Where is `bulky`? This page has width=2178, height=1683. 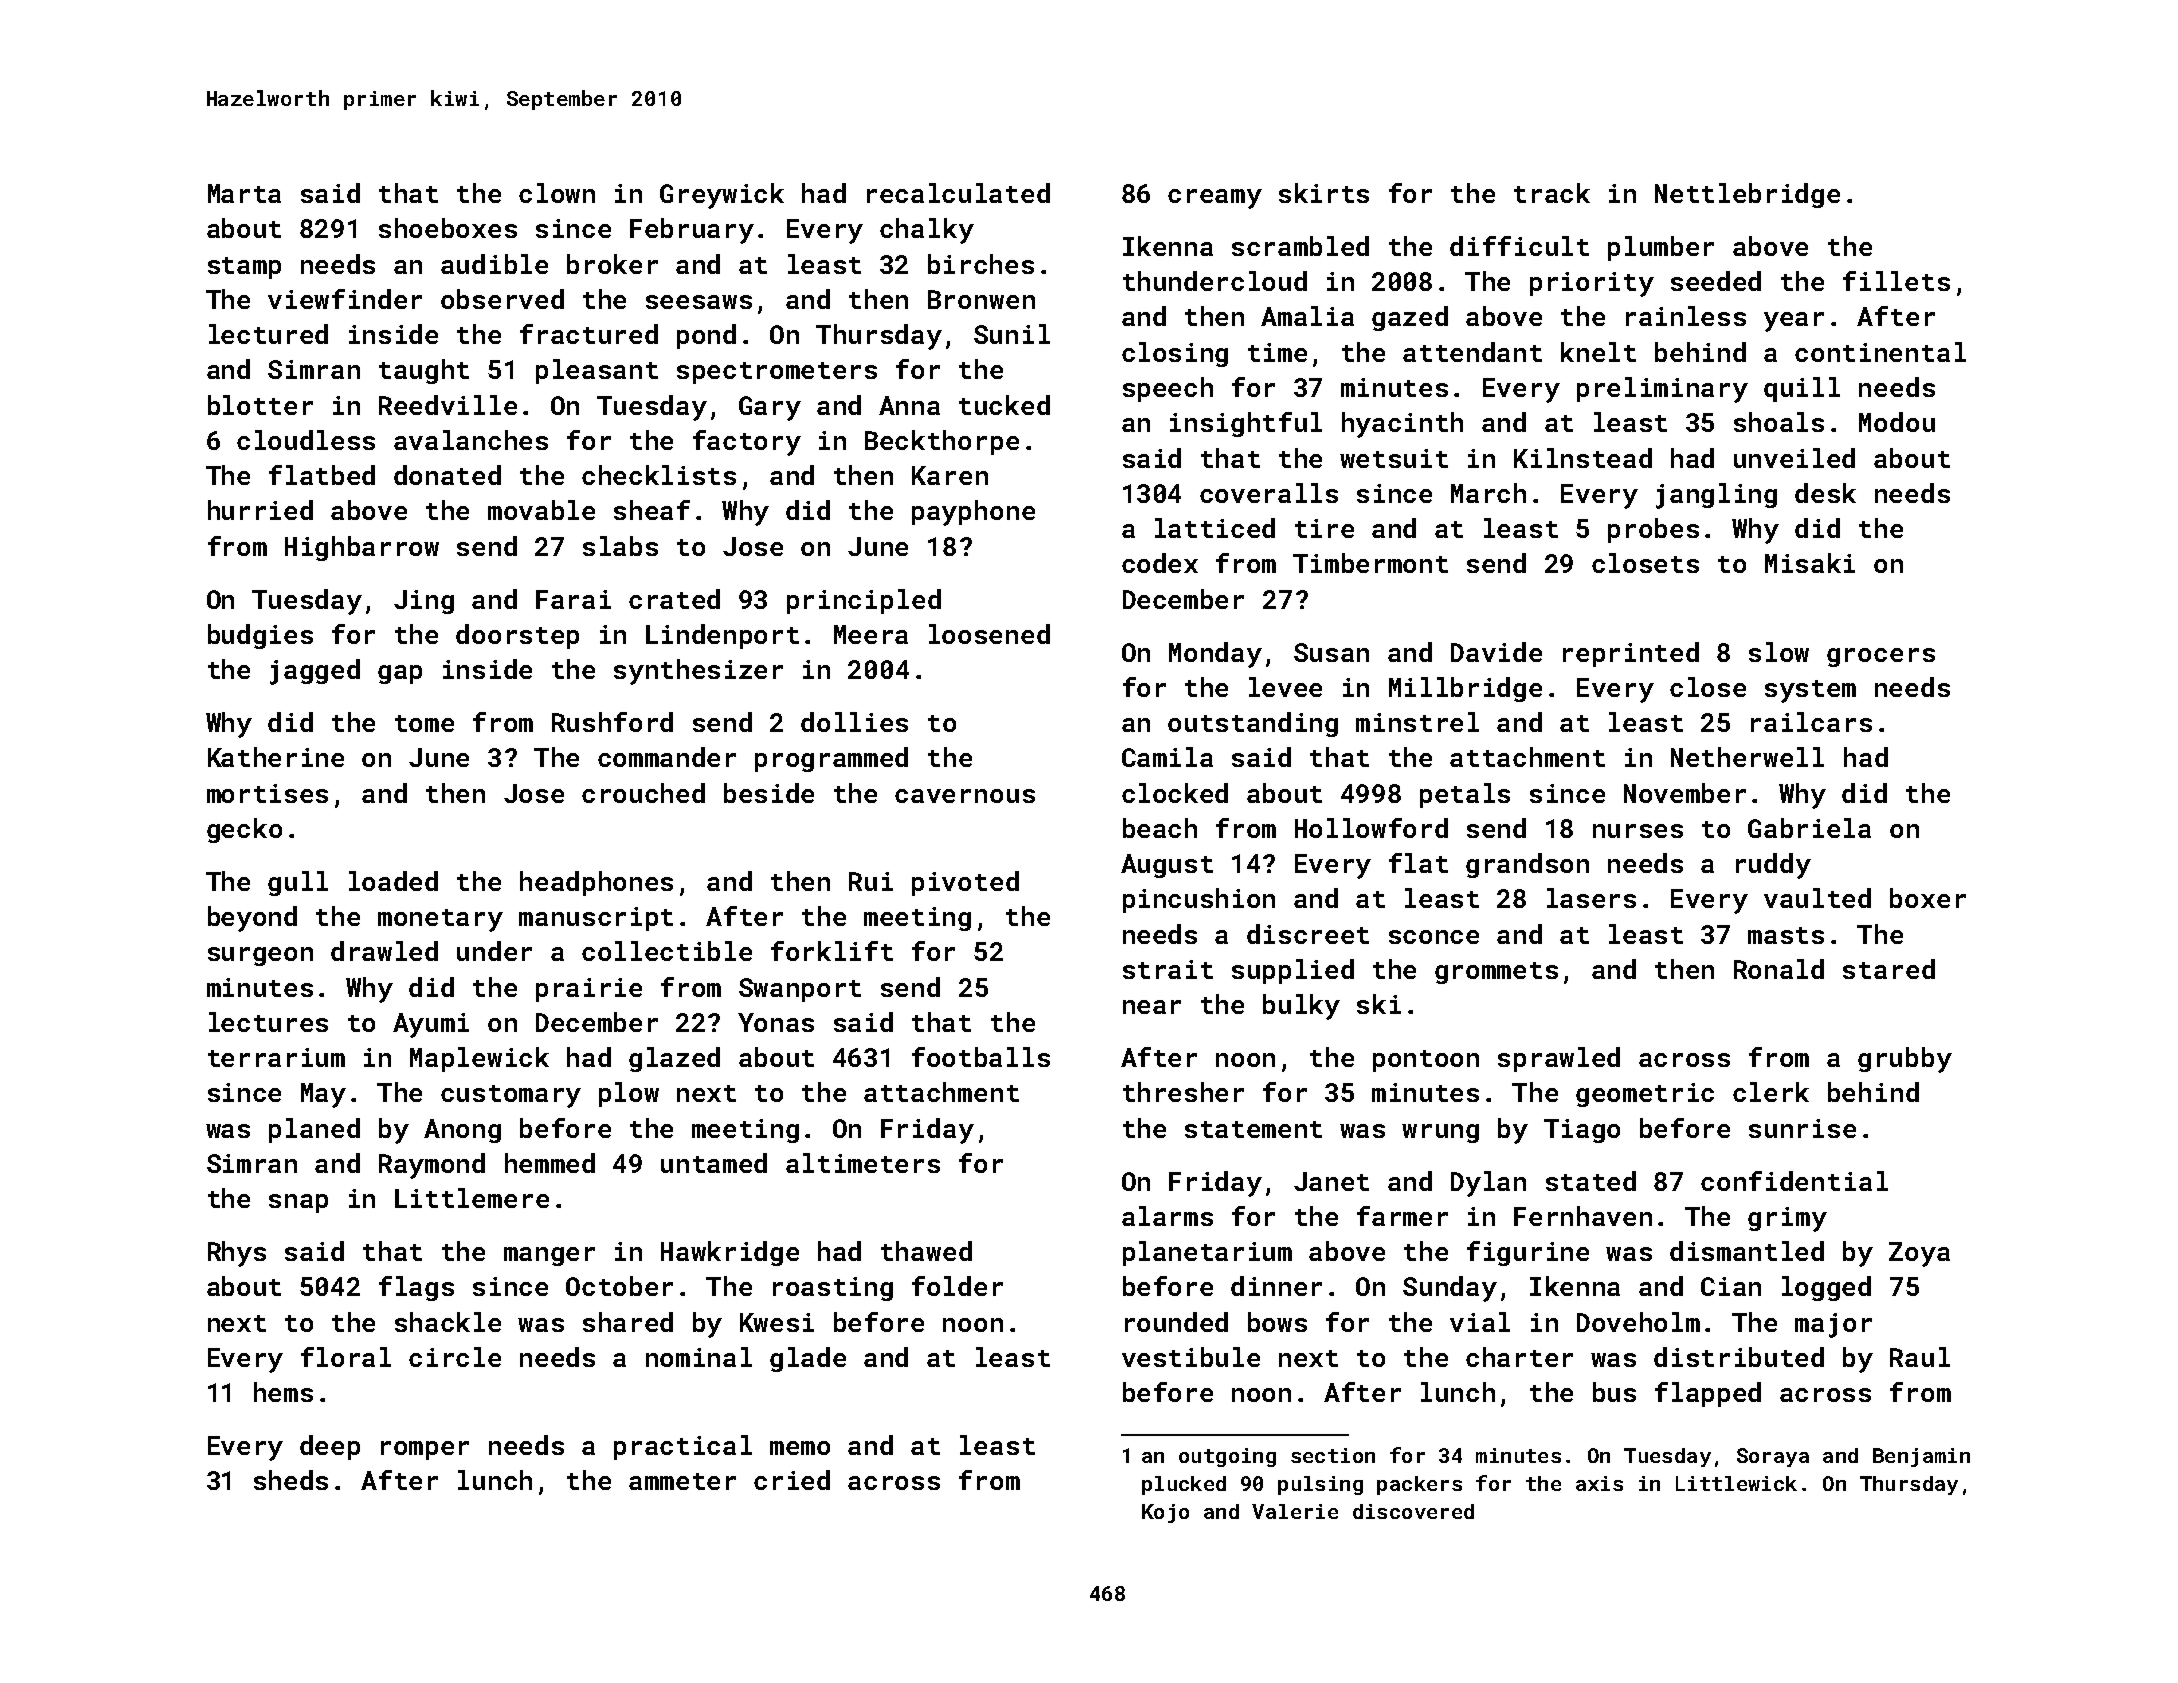 bulky is located at coordinates (1301, 1007).
